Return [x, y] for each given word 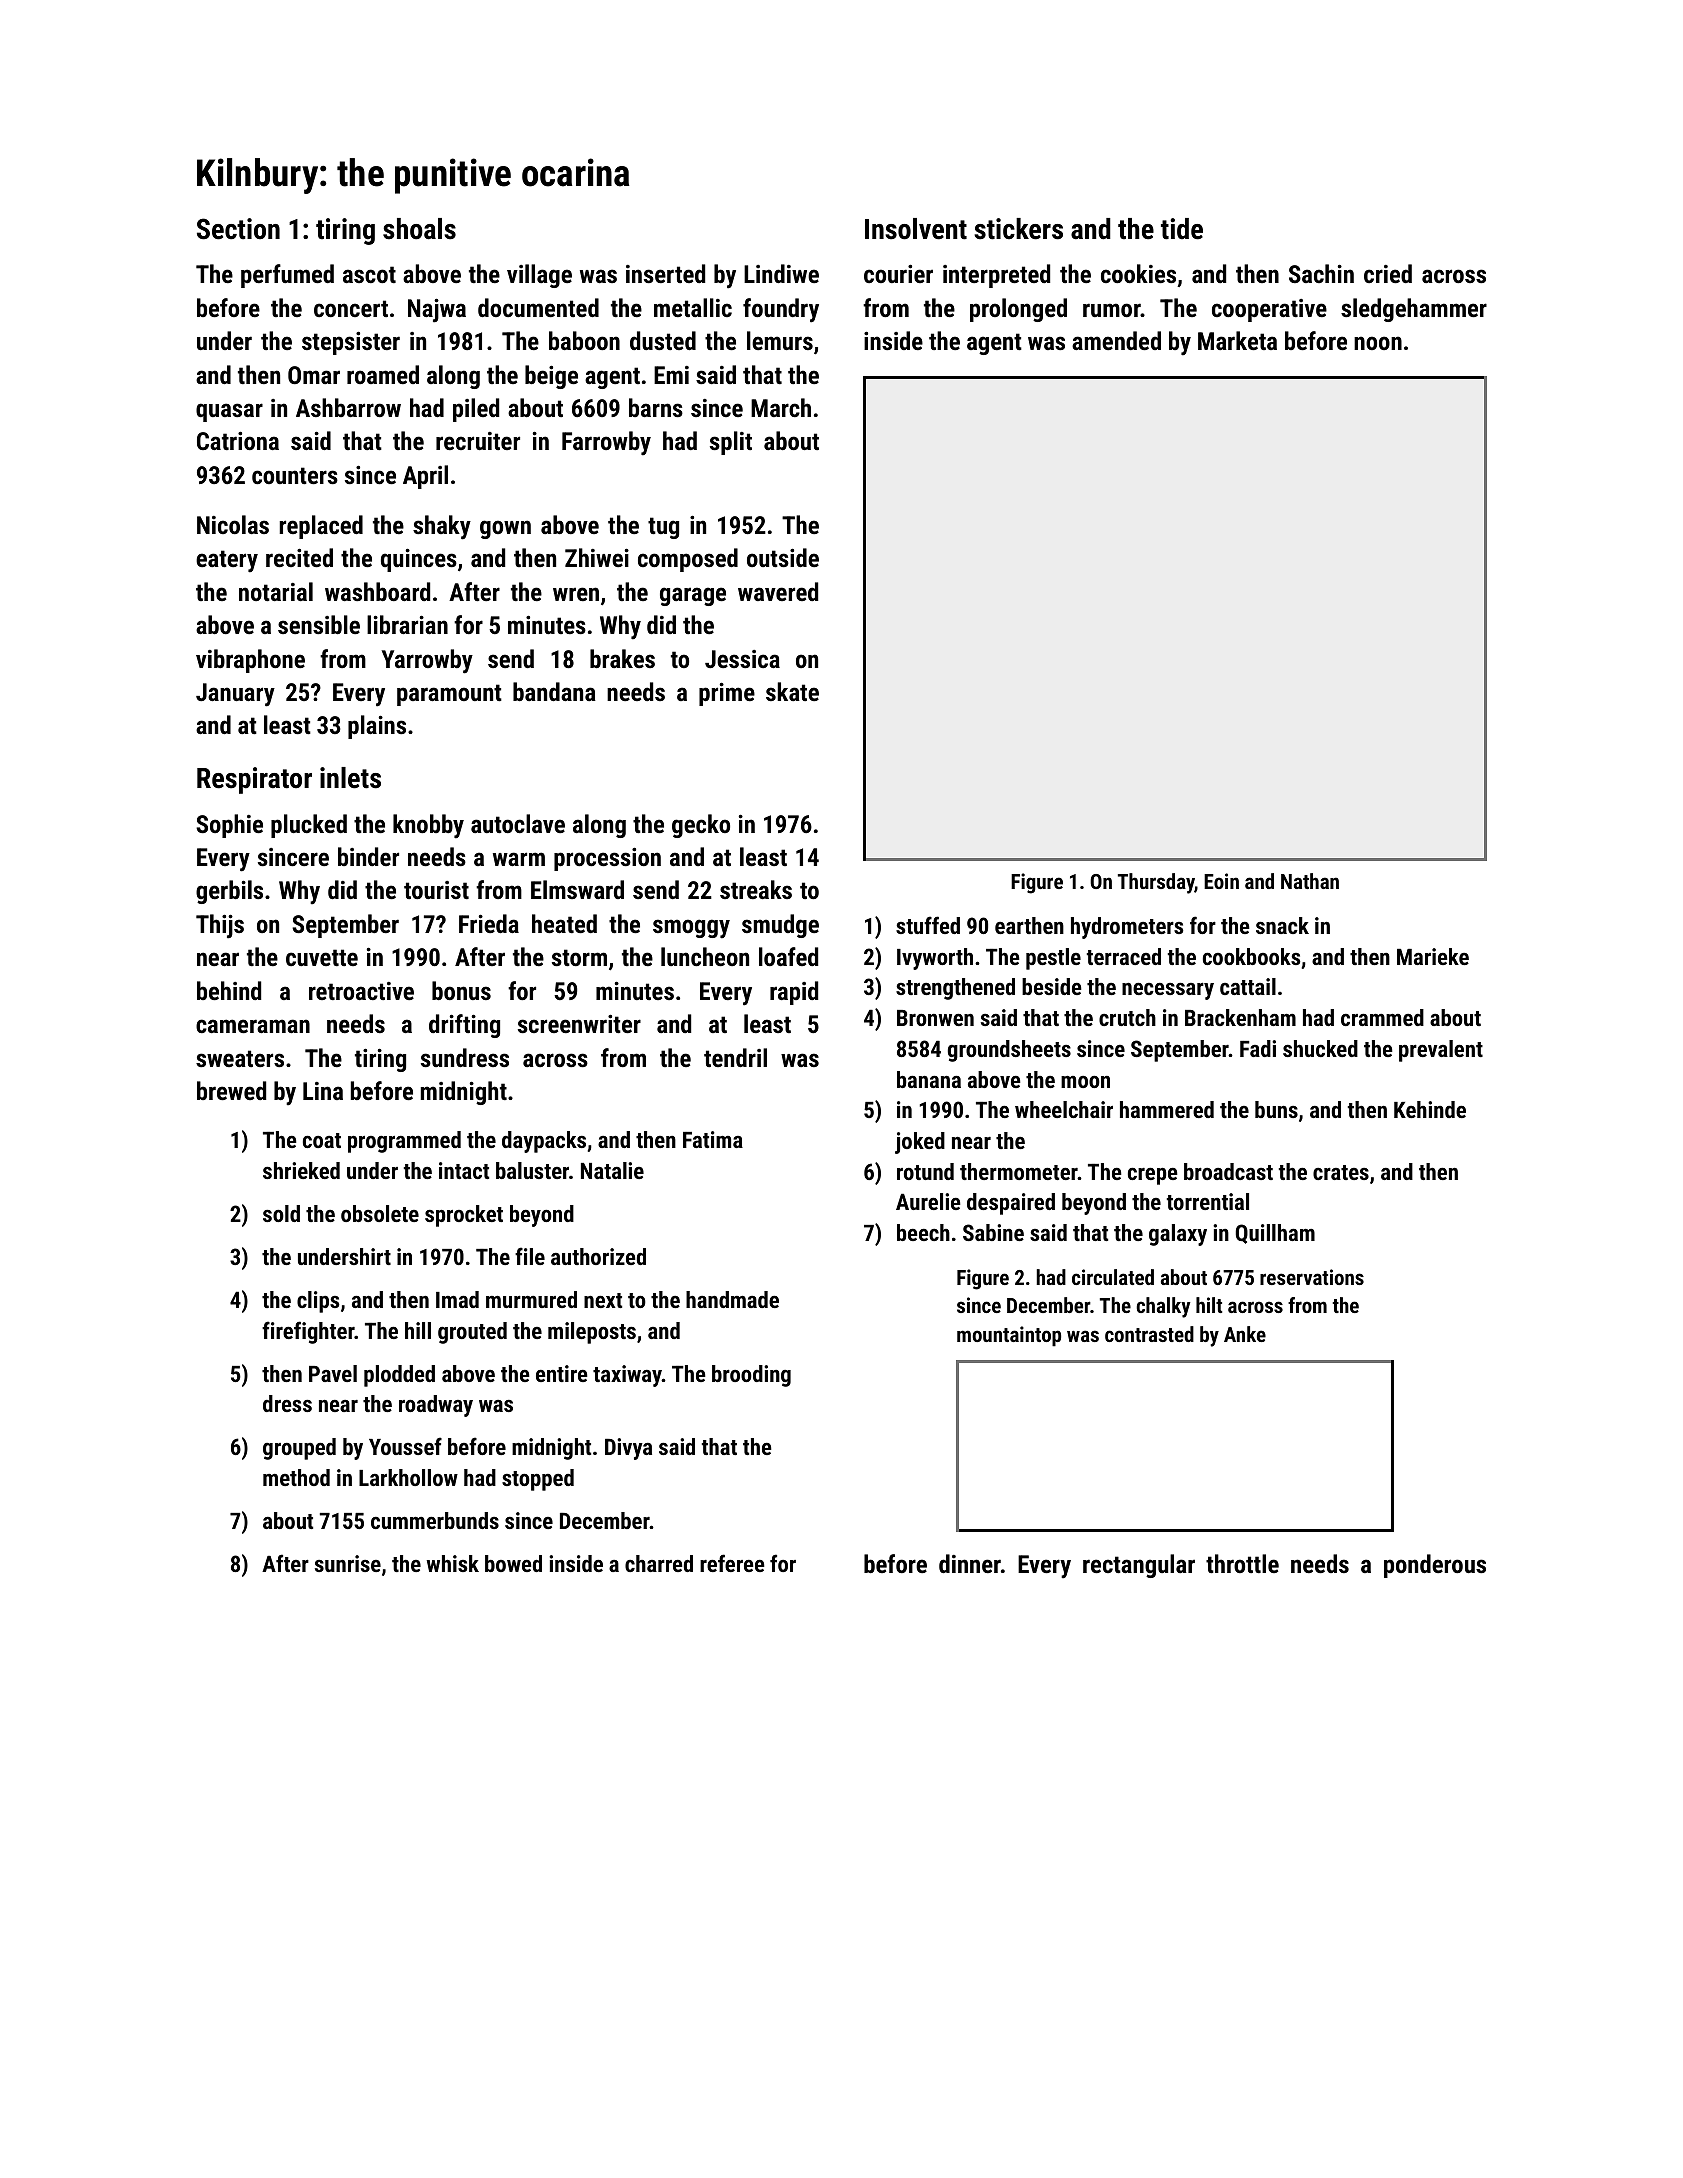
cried [1388, 273]
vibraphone [250, 661]
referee [732, 1563]
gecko [701, 826]
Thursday [1156, 883]
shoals [419, 229]
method [296, 1477]
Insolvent [916, 229]
